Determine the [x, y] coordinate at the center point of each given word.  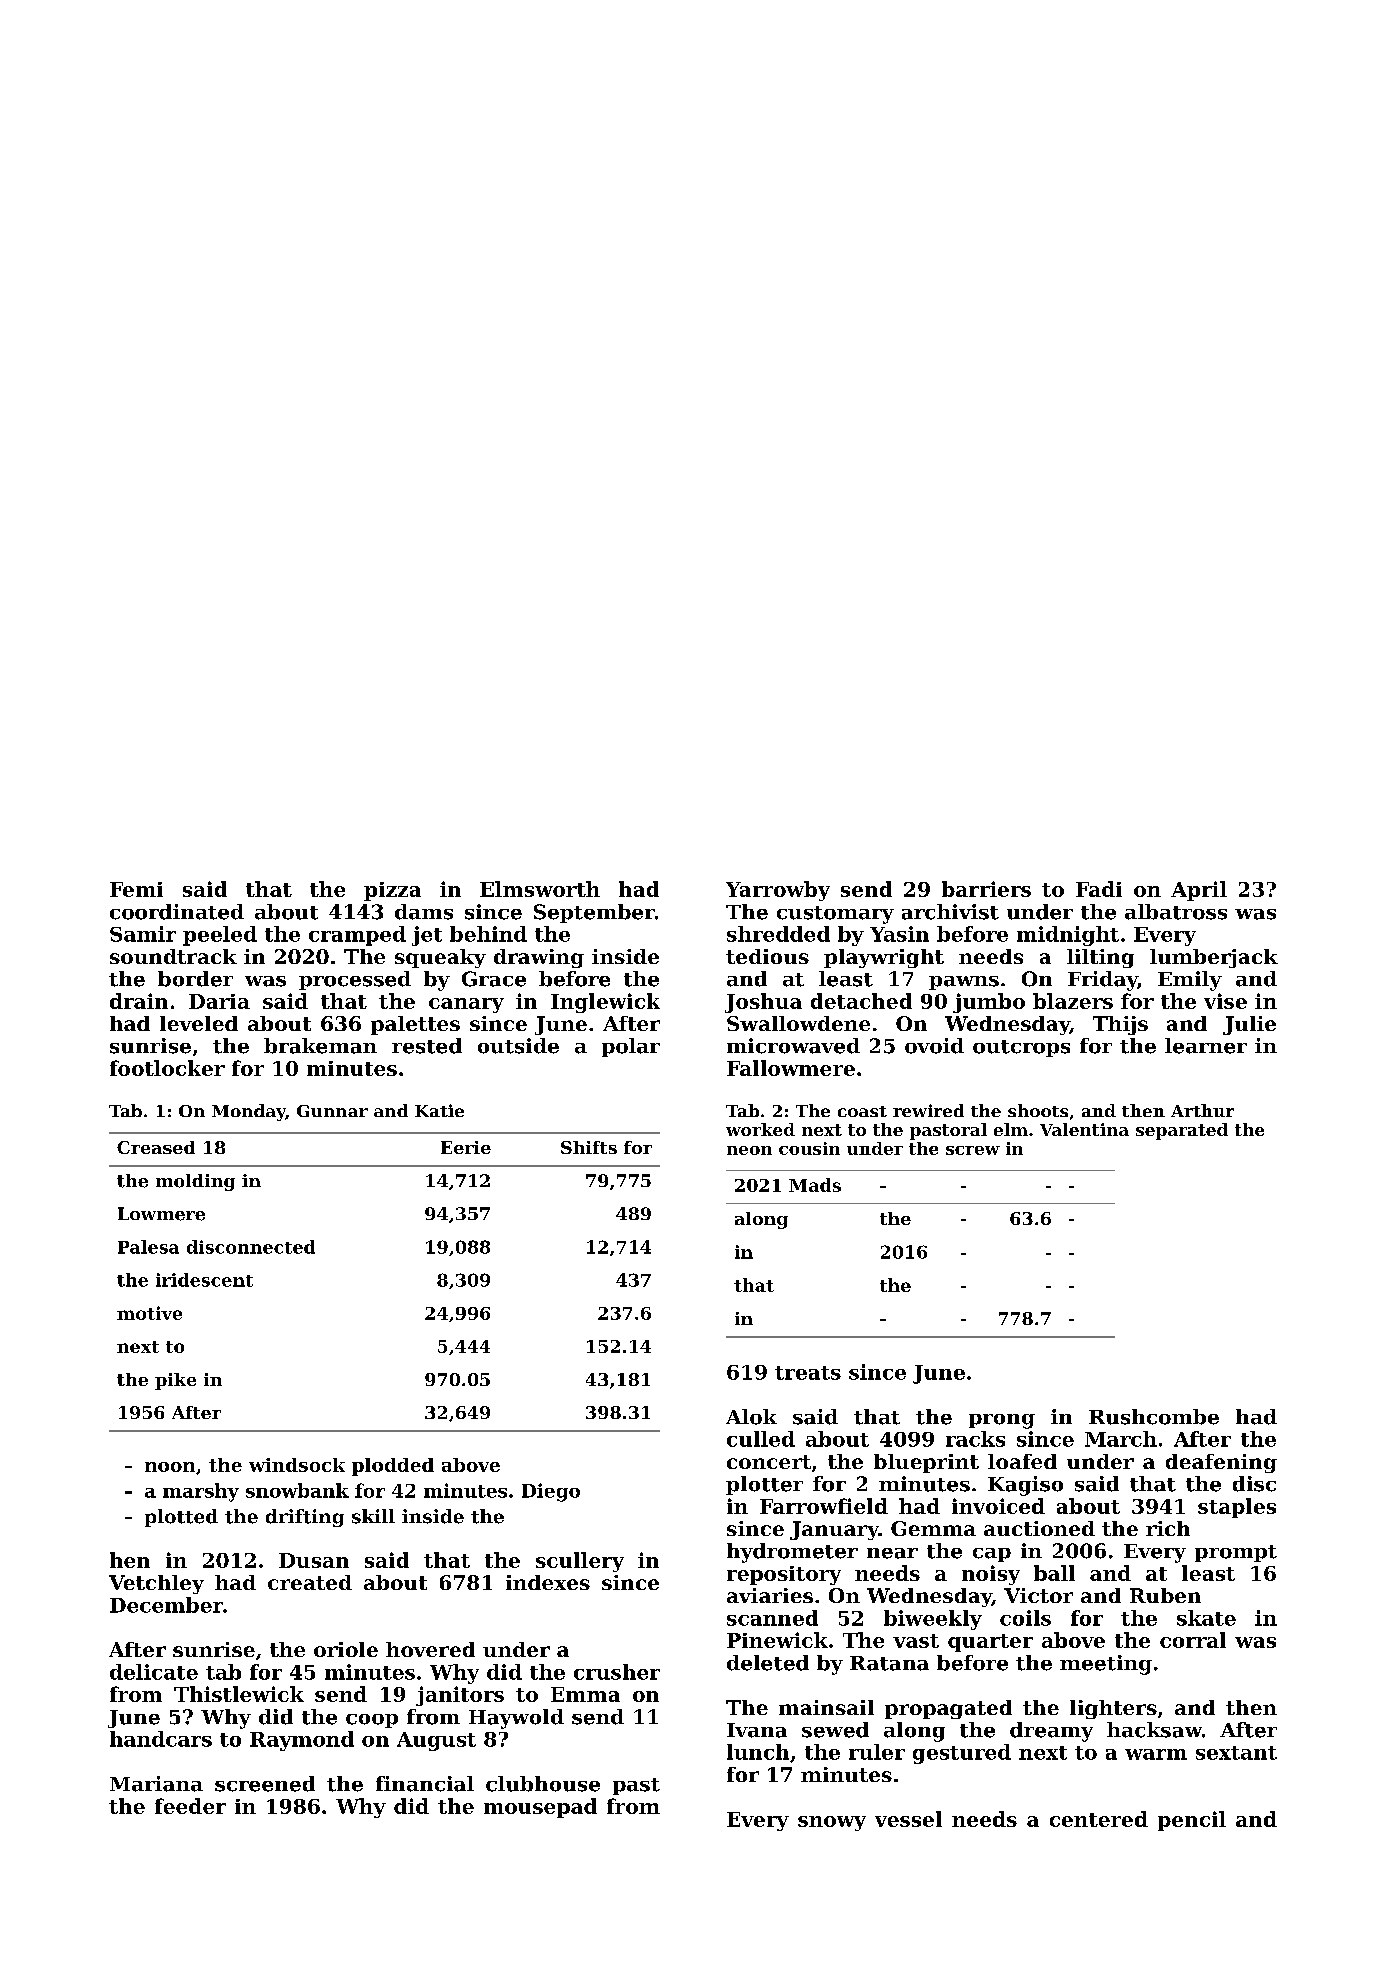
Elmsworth [540, 889]
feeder [190, 1806]
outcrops [1021, 1048]
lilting [1100, 958]
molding [195, 1182]
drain [139, 1001]
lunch [758, 1752]
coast [862, 1111]
